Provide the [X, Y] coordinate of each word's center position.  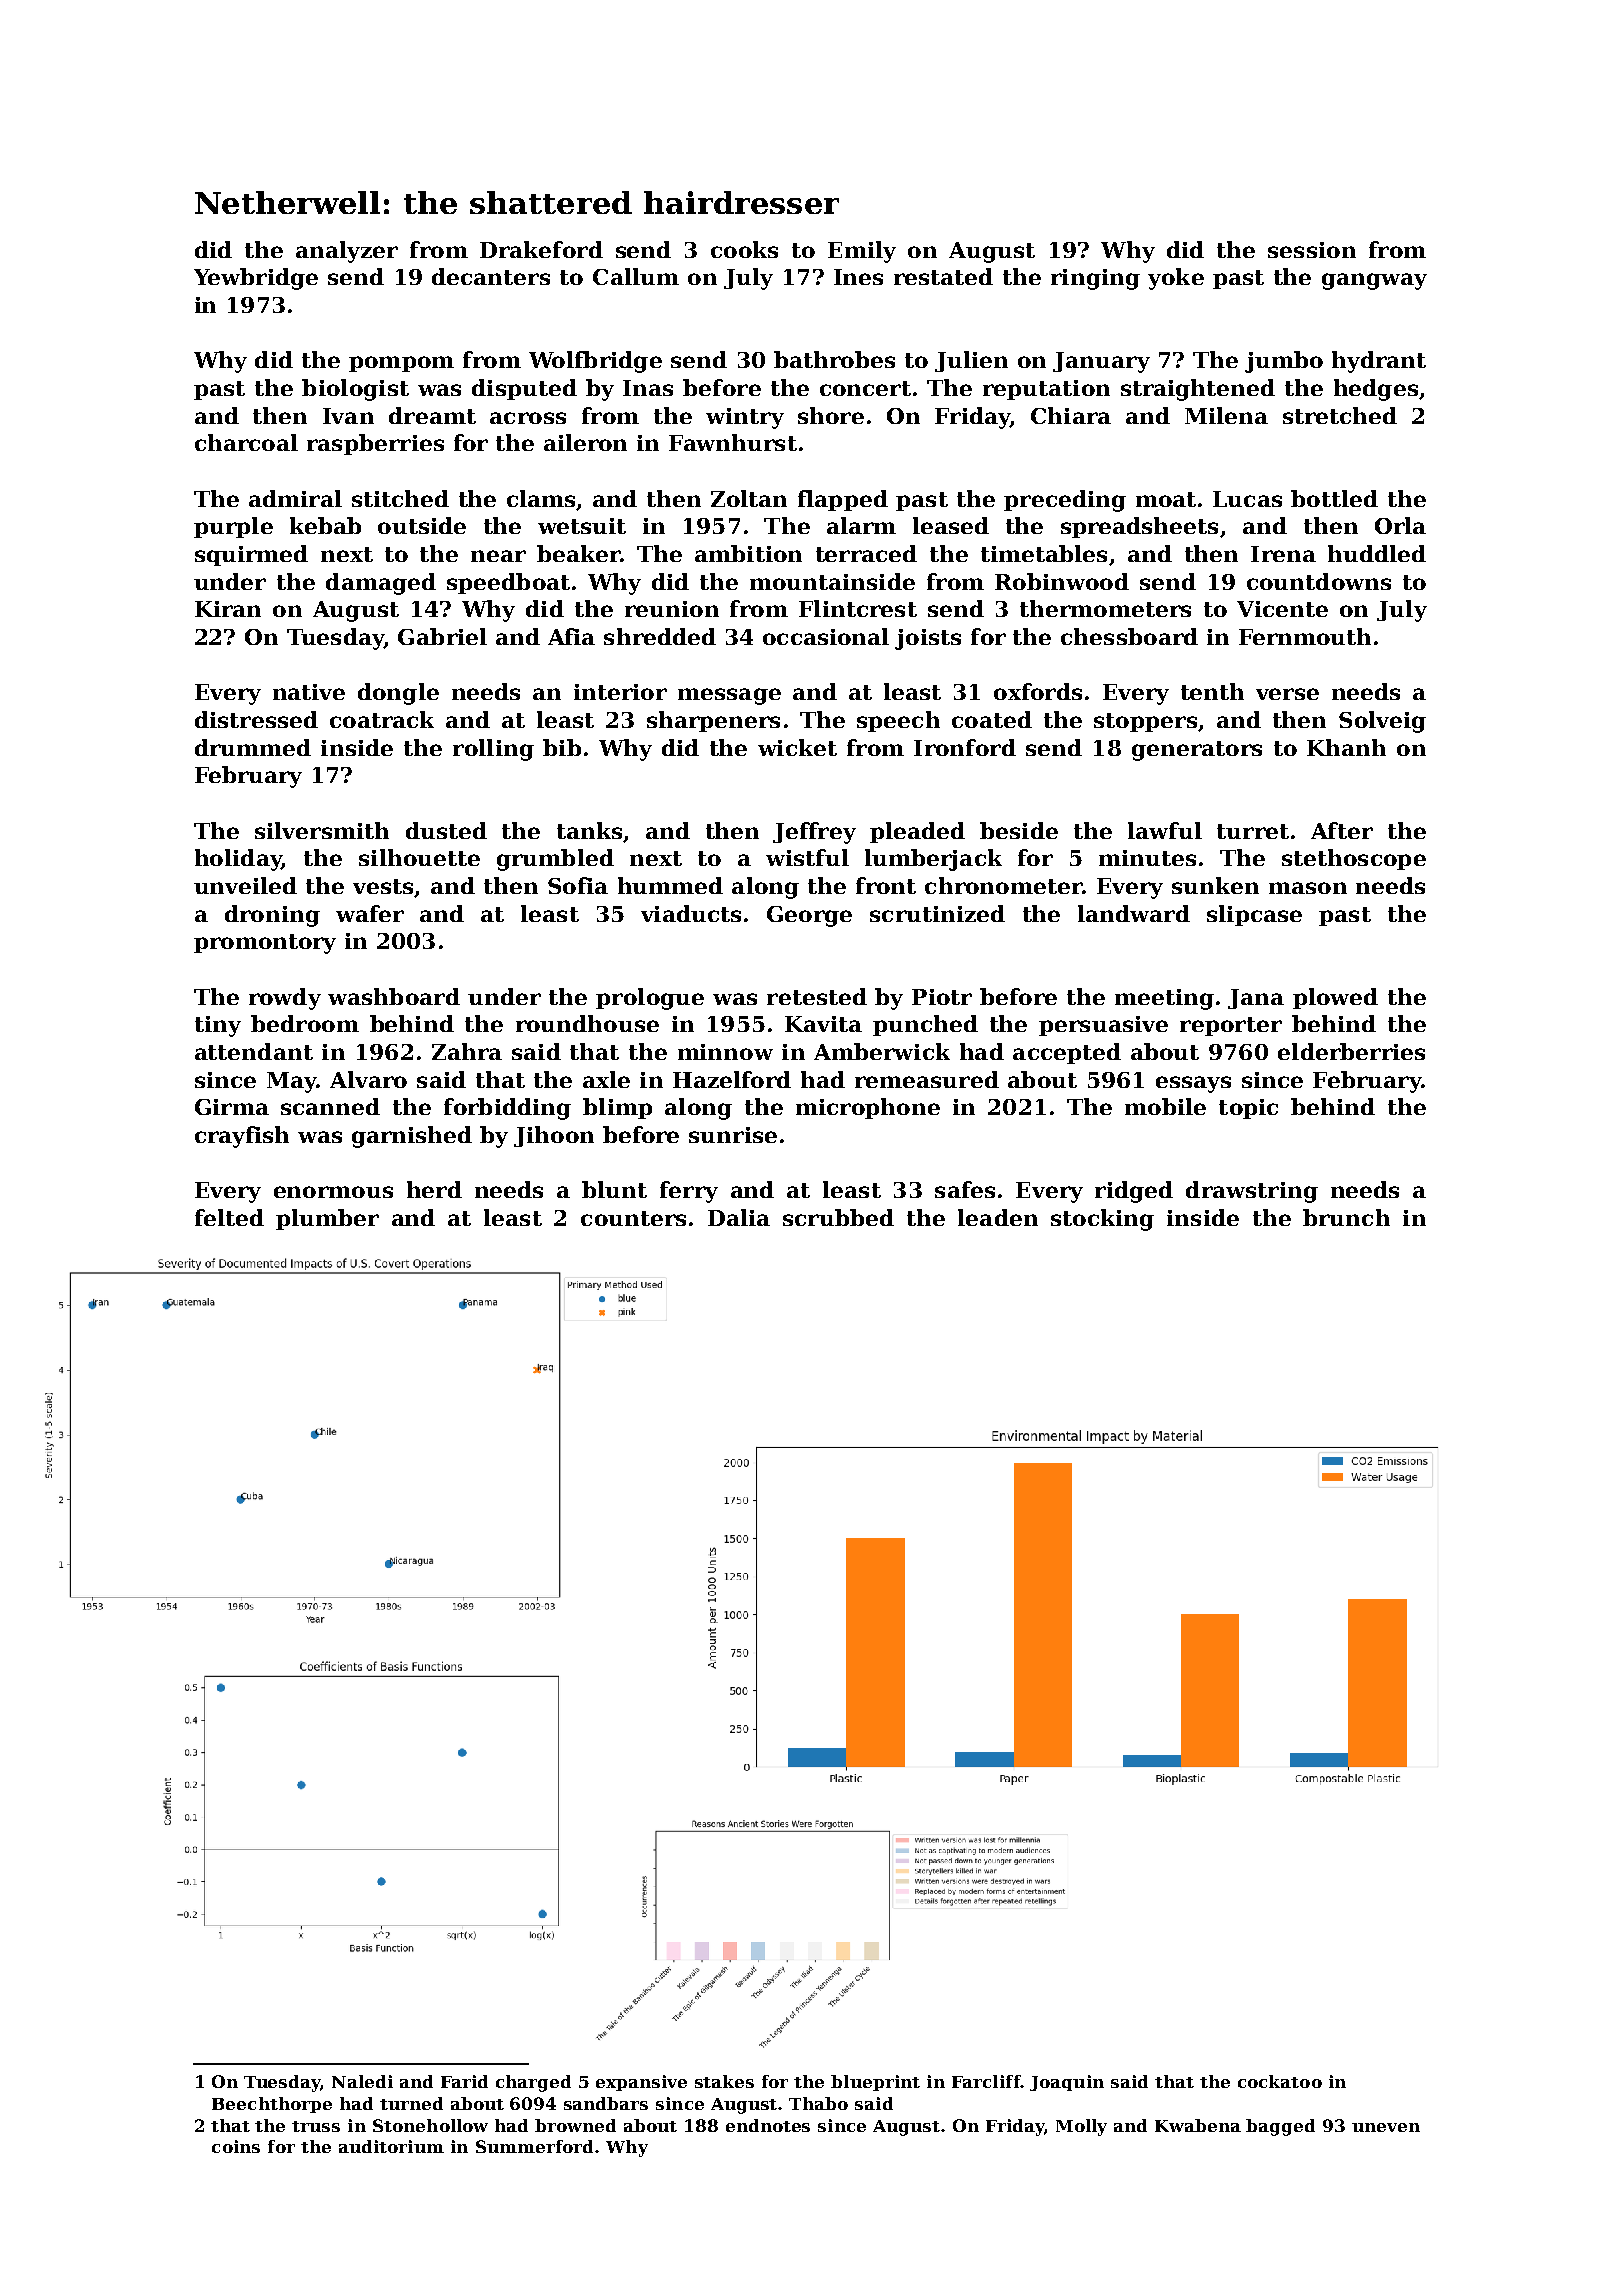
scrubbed [838, 1217]
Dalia [739, 1217]
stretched [1340, 415]
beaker [578, 553]
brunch [1346, 1217]
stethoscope [1354, 859]
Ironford [965, 747]
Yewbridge [256, 279]
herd [434, 1189]
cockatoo [1280, 2081]
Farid [464, 2081]
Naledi [362, 2081]
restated [943, 276]
